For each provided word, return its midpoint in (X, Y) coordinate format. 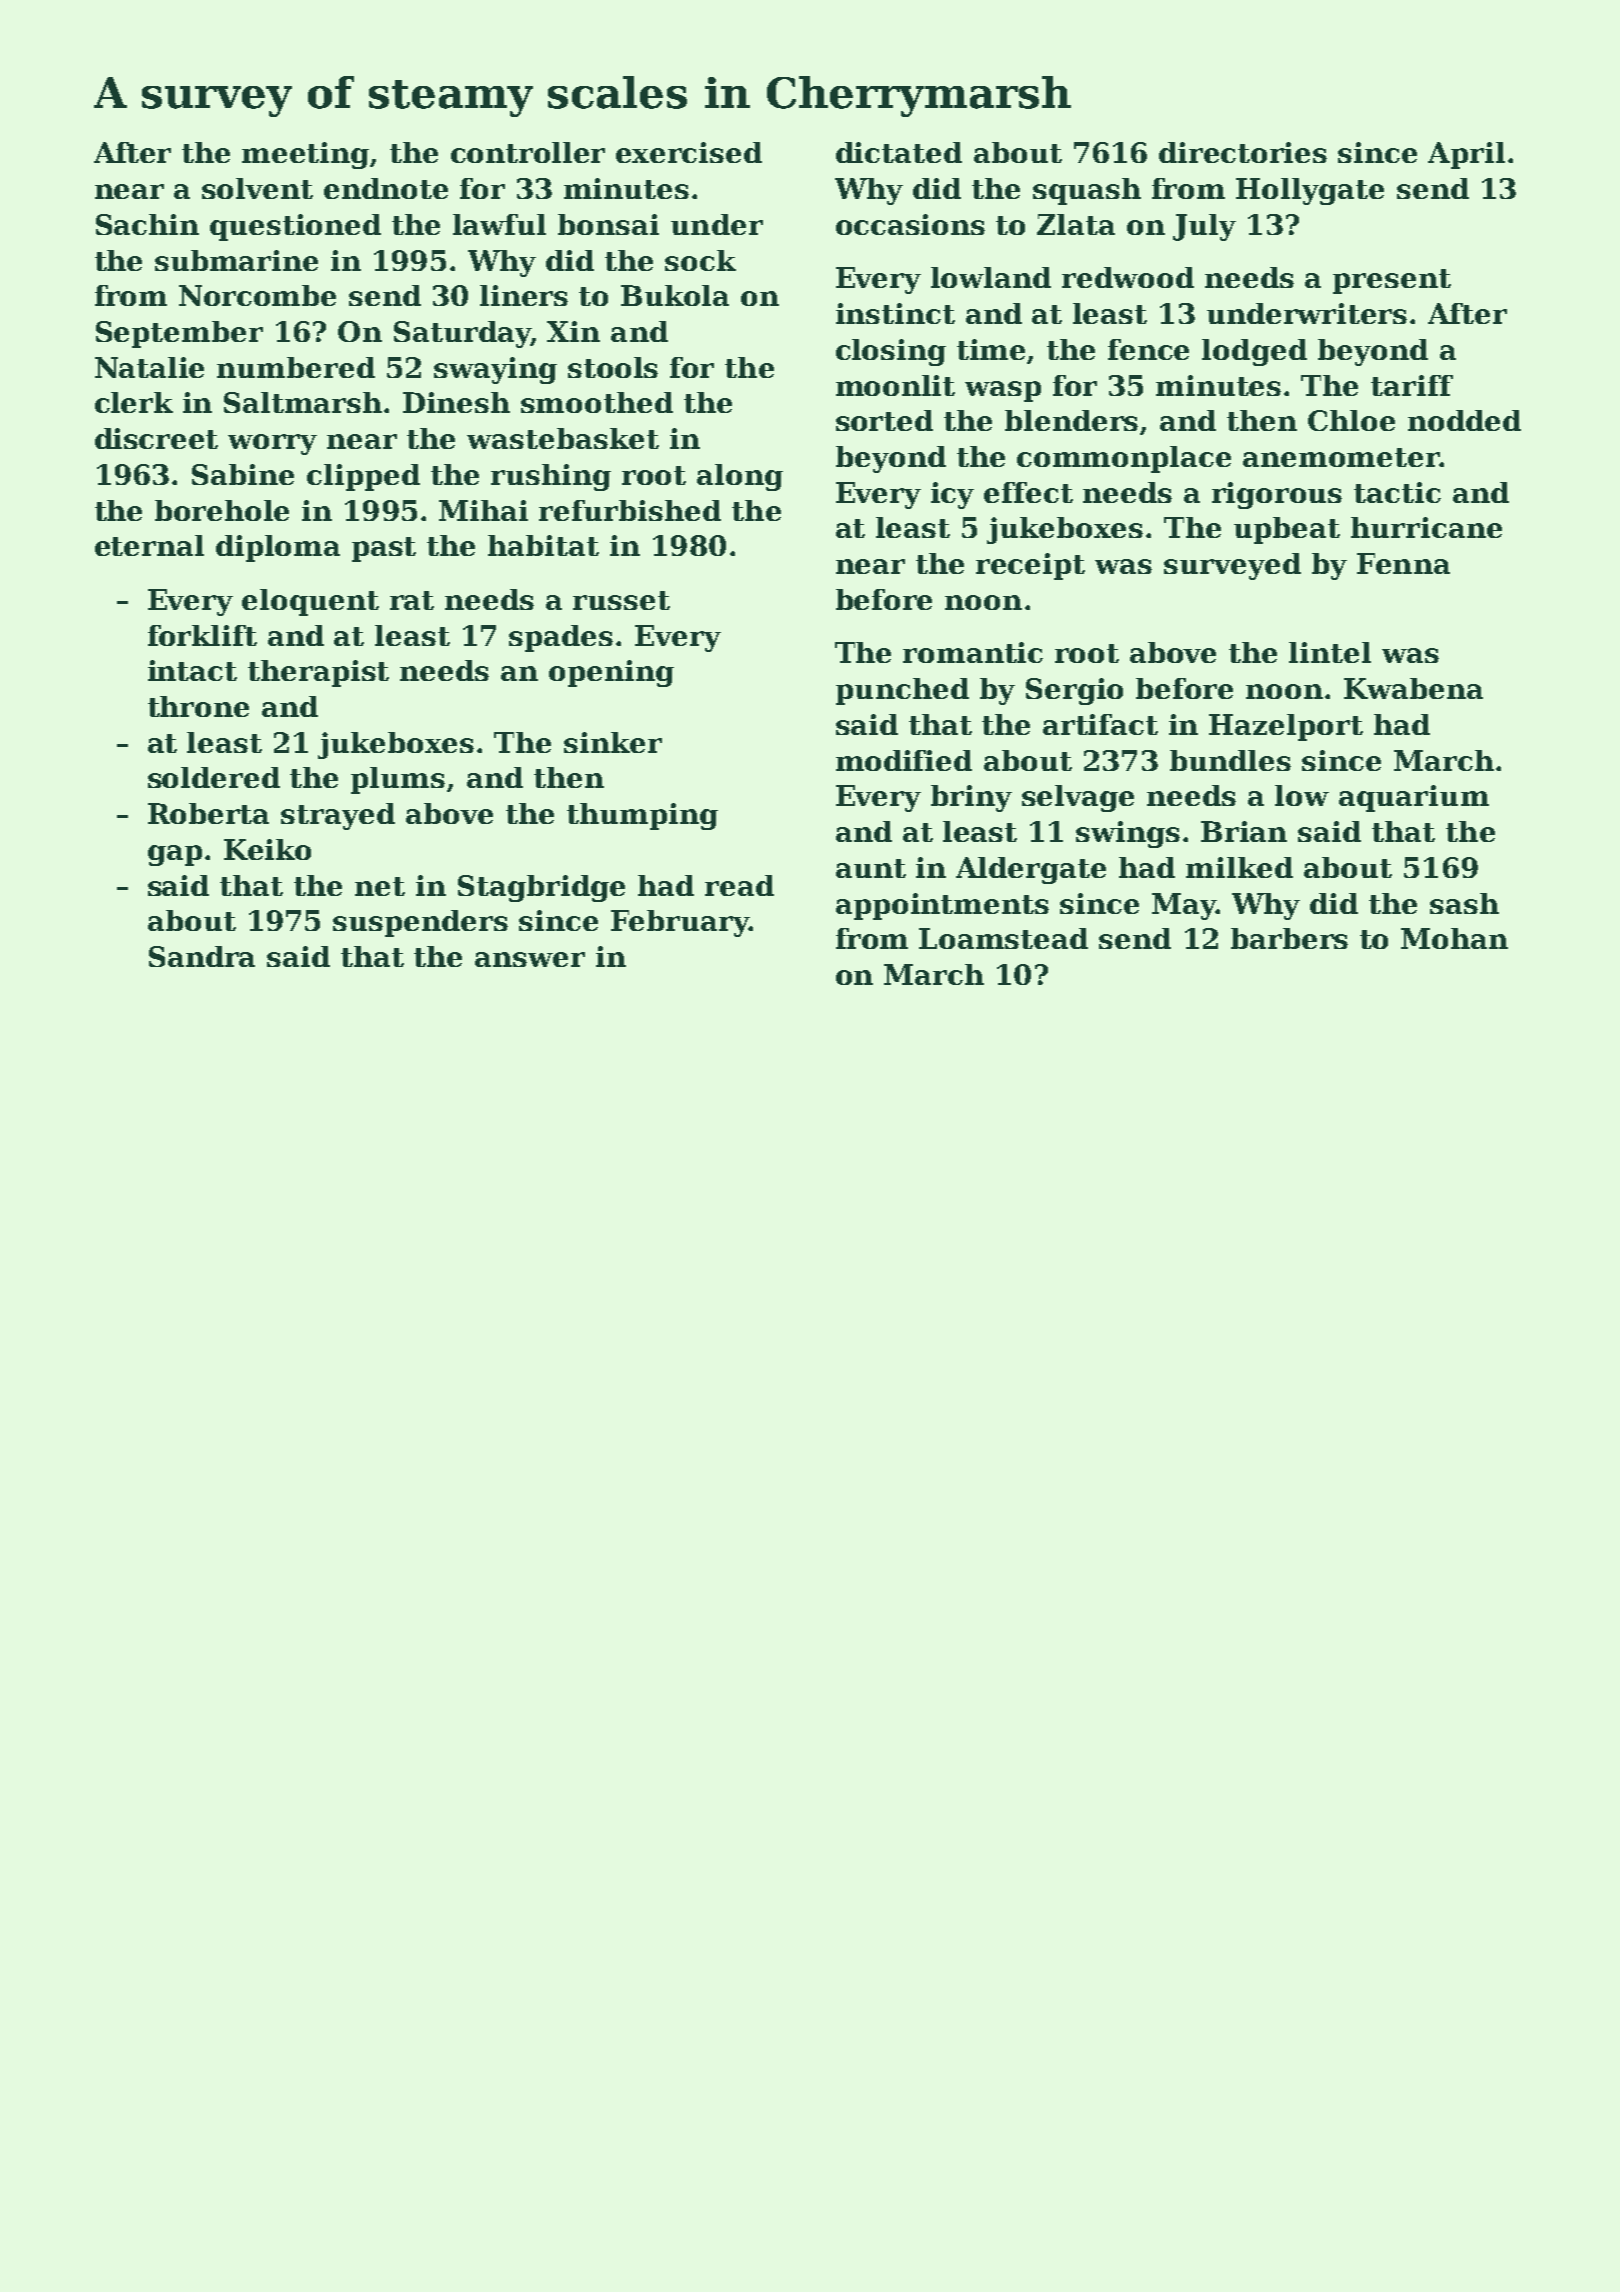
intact (192, 670)
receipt (1030, 566)
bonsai (608, 224)
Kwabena (1413, 688)
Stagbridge (541, 888)
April (1466, 155)
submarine (236, 260)
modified (904, 760)
